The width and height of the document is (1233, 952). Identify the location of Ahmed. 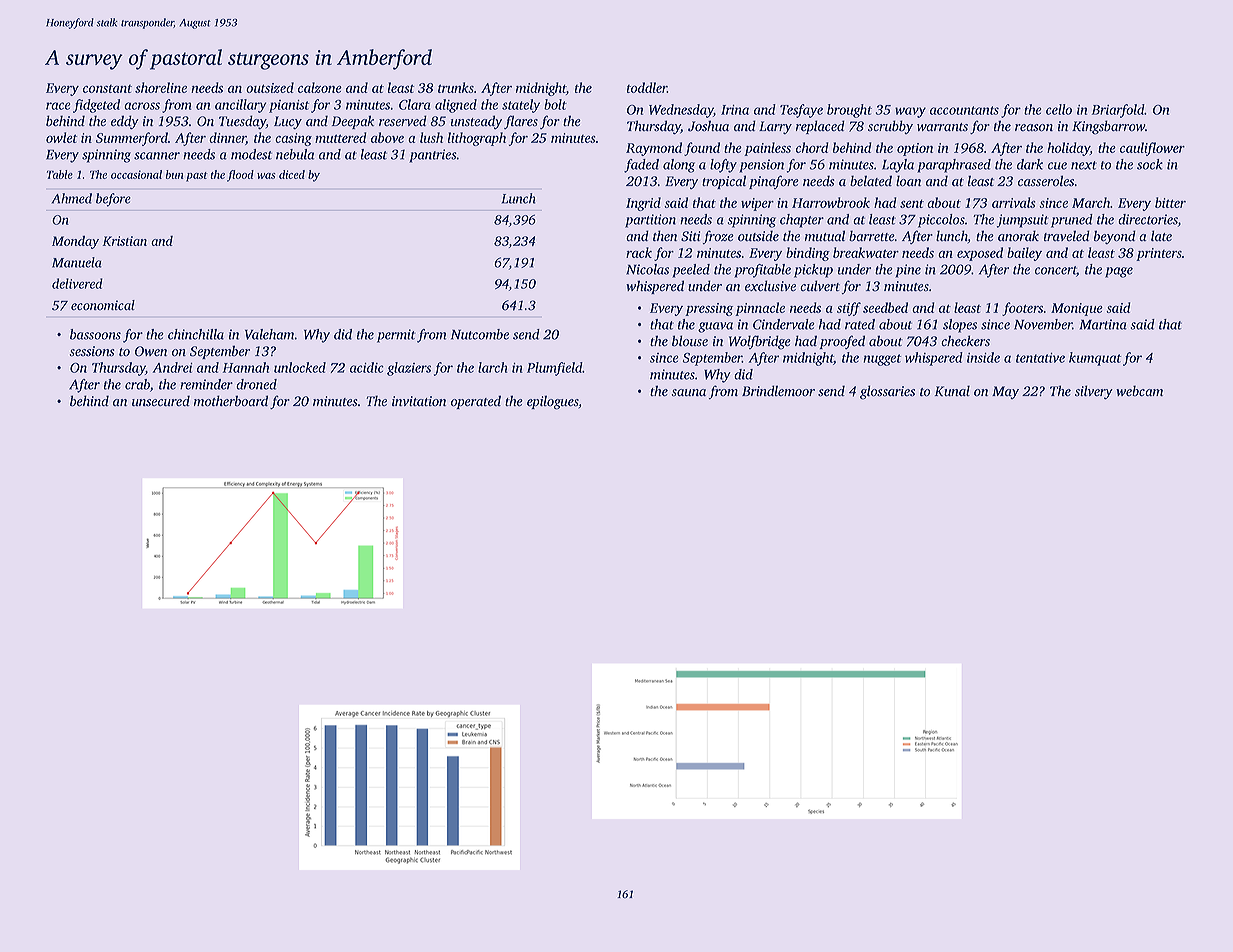
(71, 198).
